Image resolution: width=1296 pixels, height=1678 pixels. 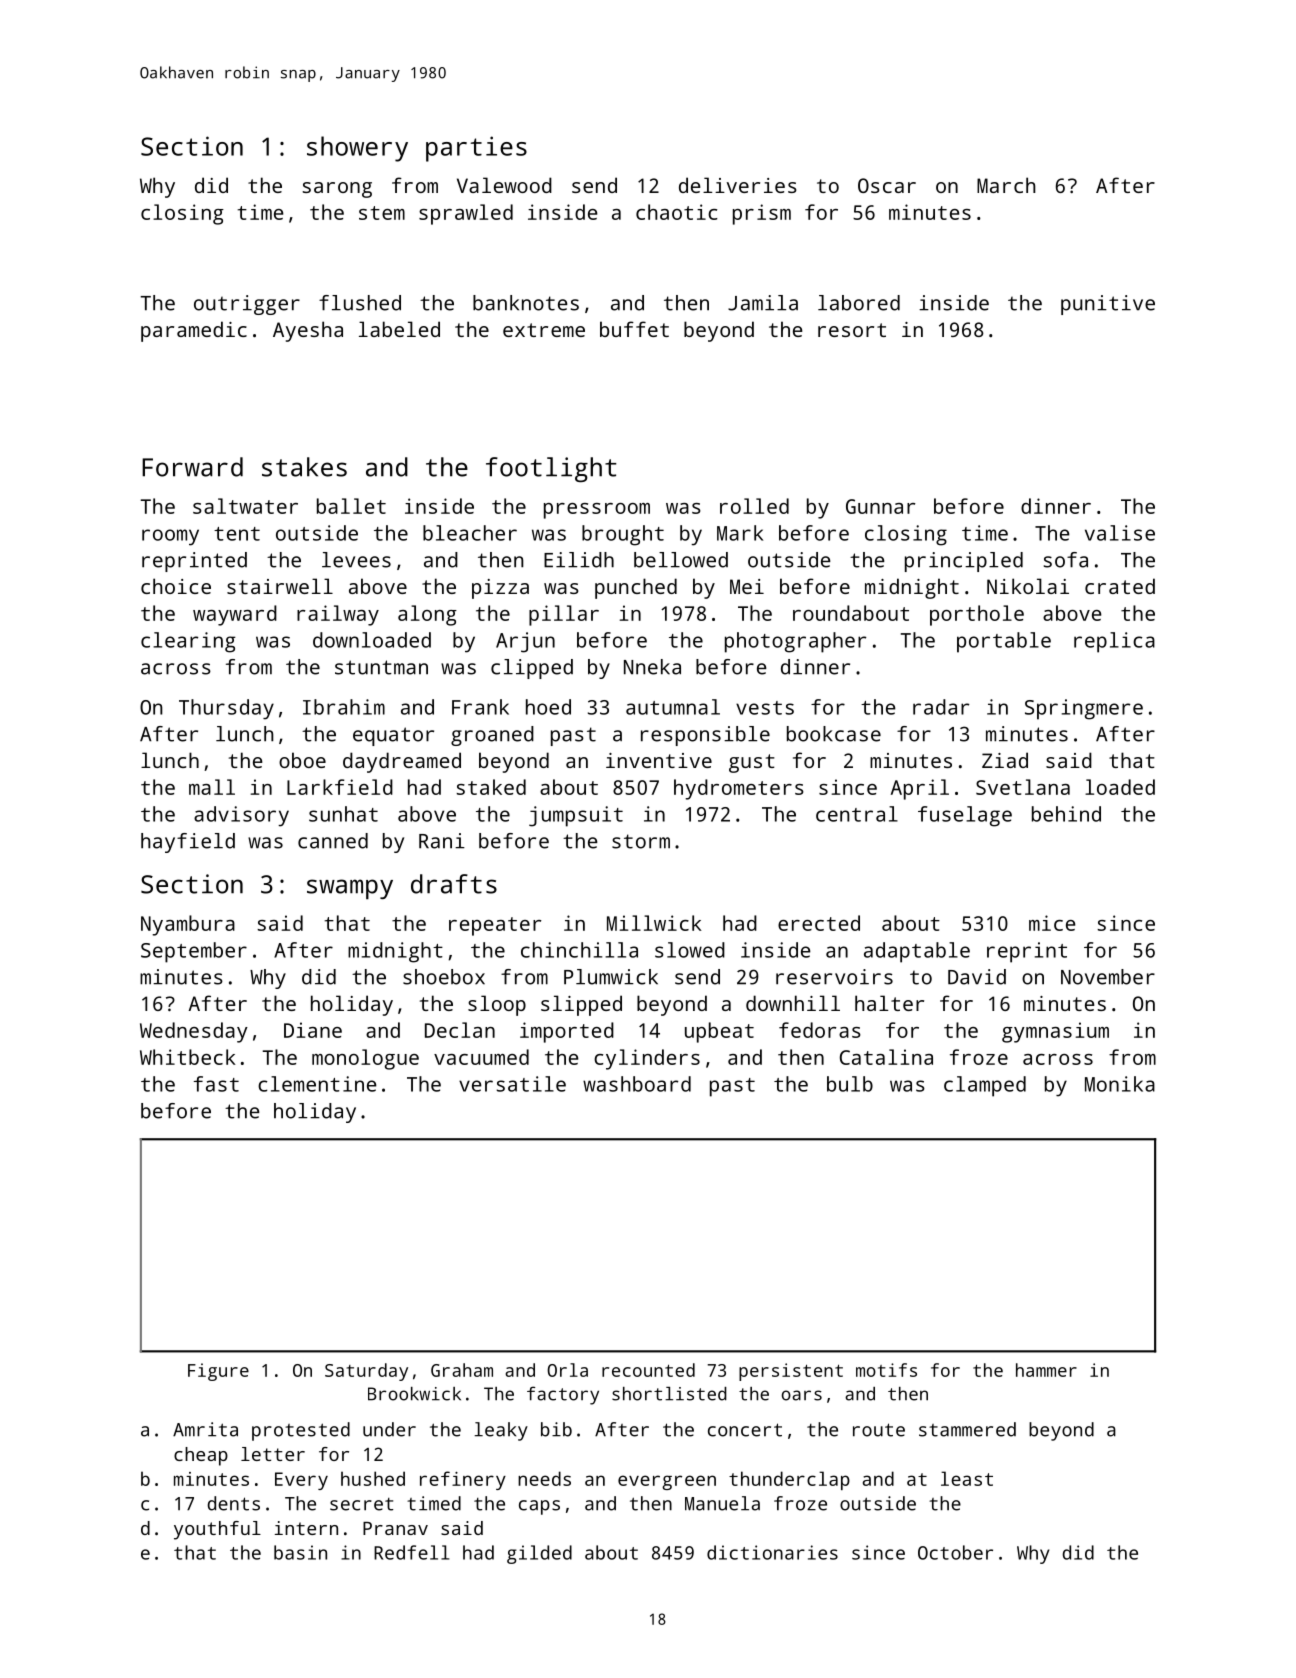 What do you see at coordinates (763, 303) in the screenshot?
I see `Jamila` at bounding box center [763, 303].
